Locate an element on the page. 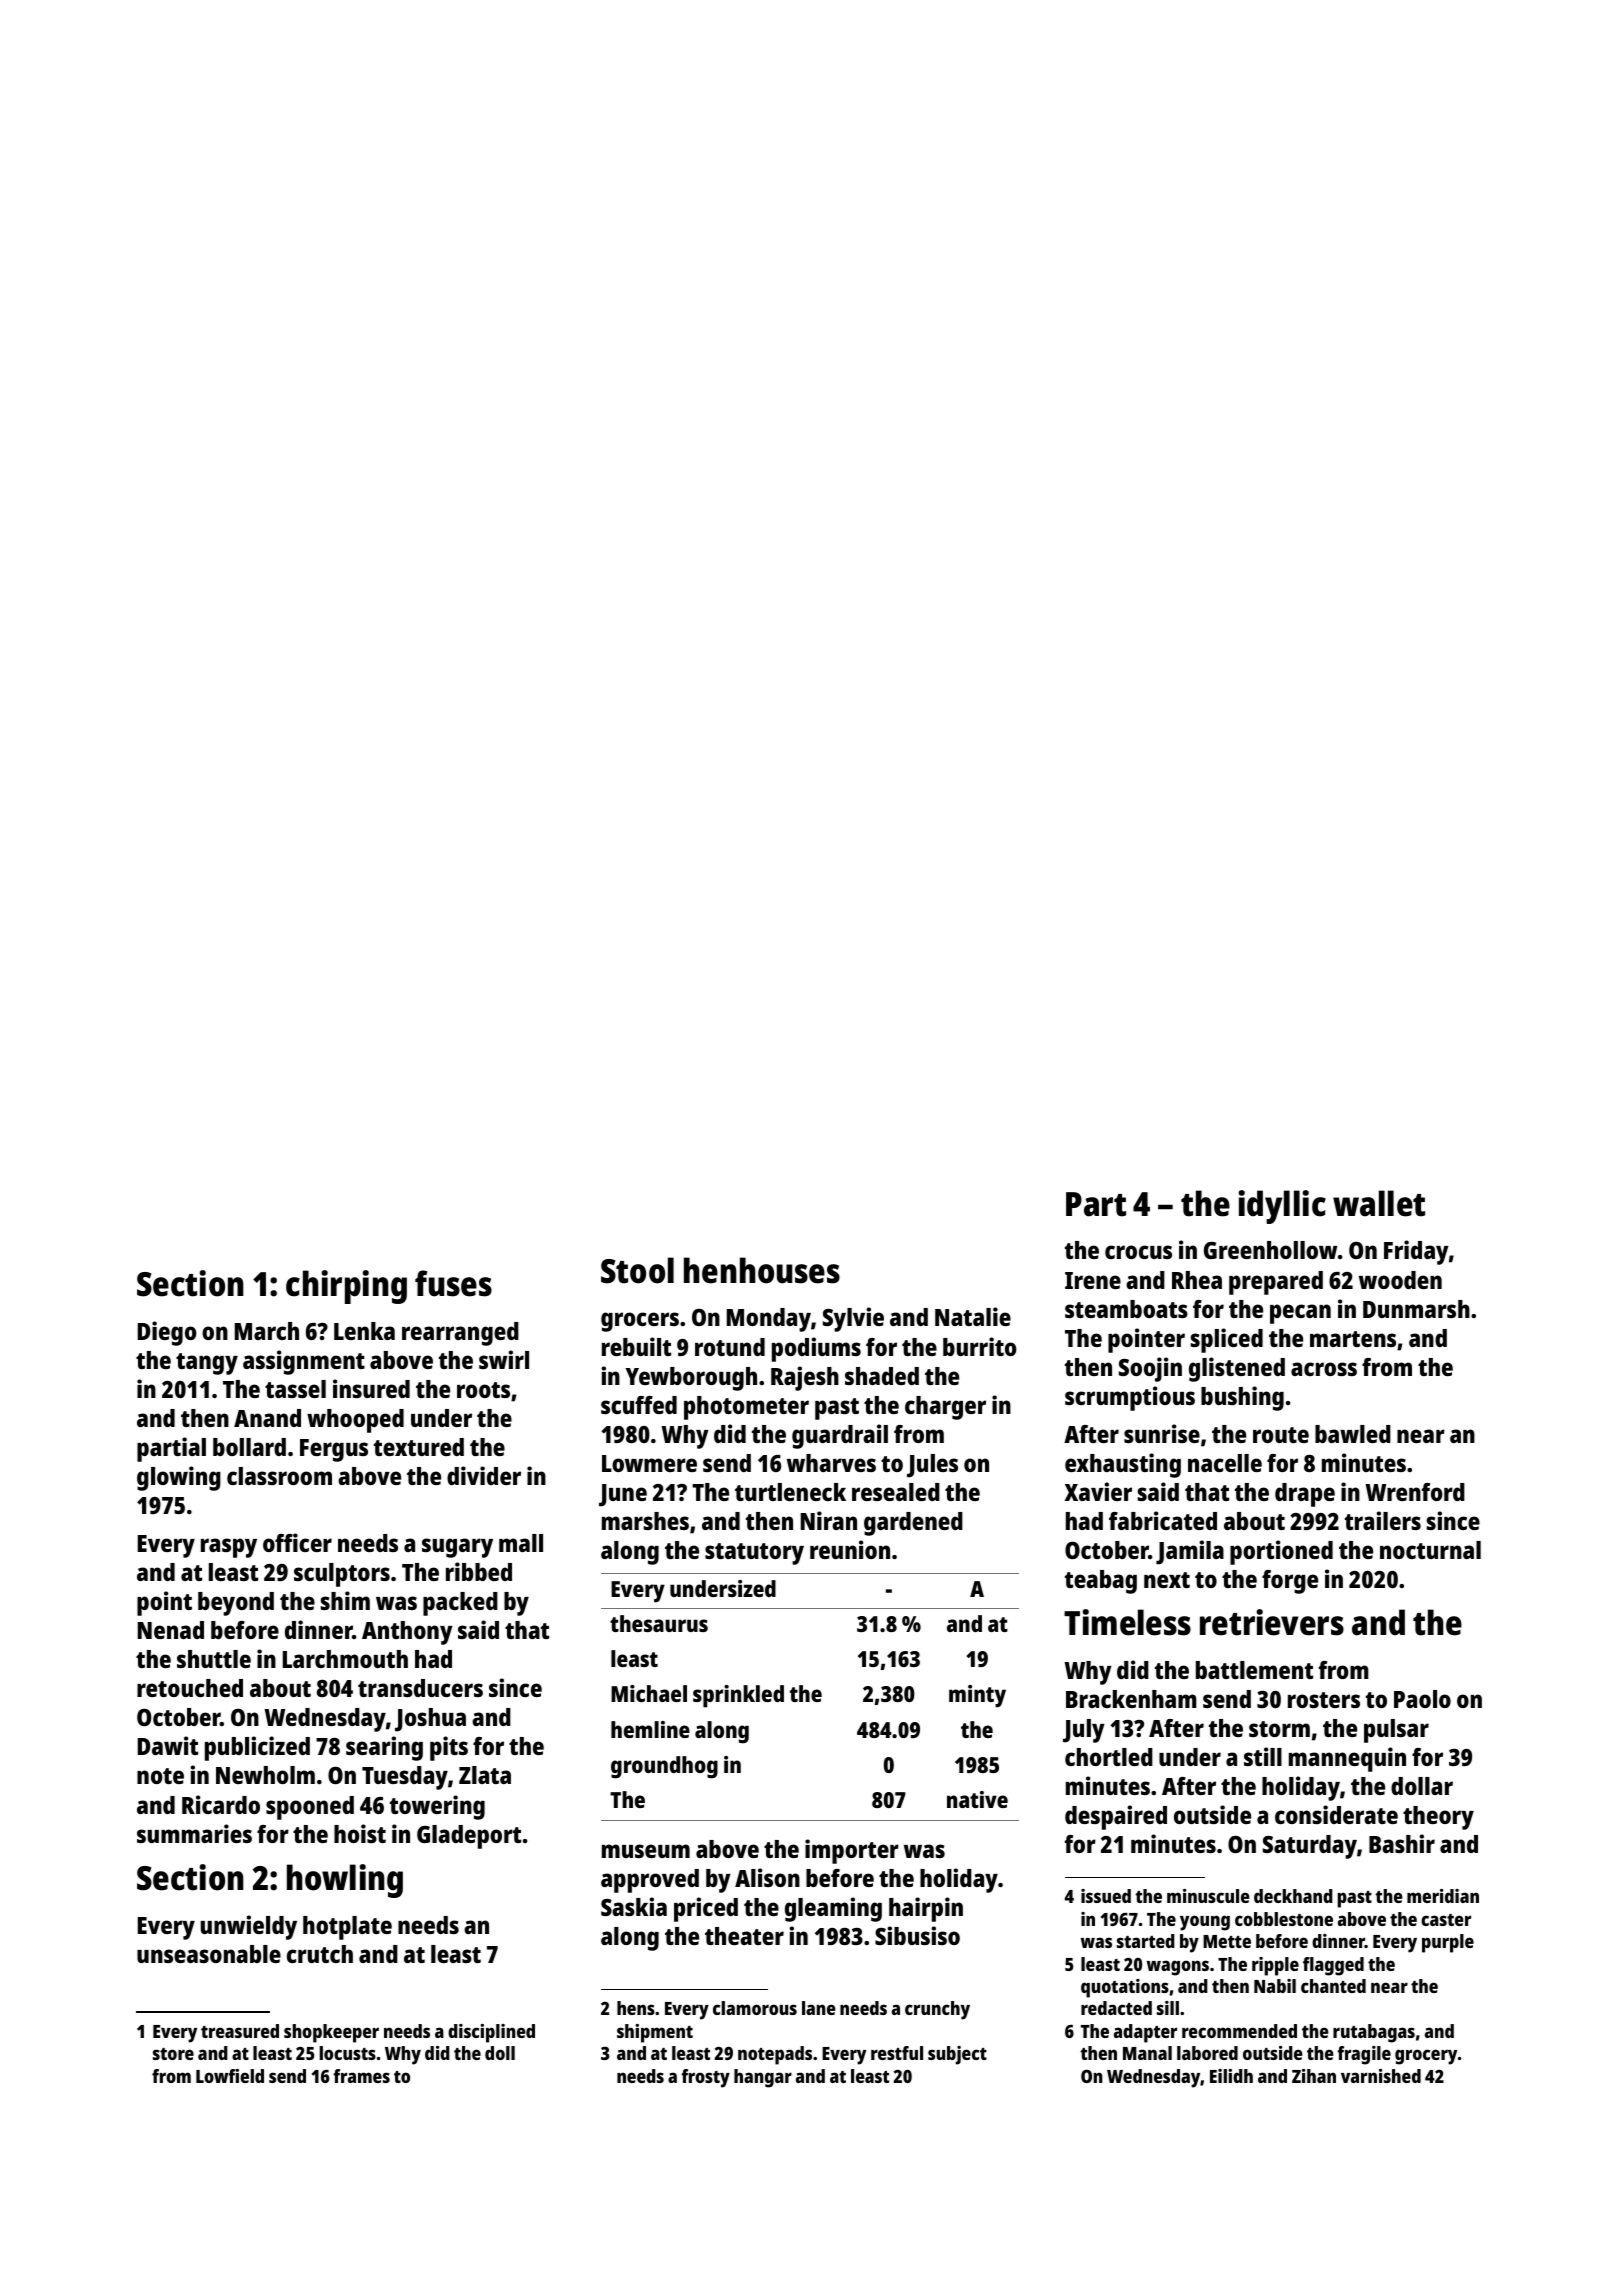 The width and height of the document is (1620, 2292). henhouses is located at coordinates (762, 1270).
